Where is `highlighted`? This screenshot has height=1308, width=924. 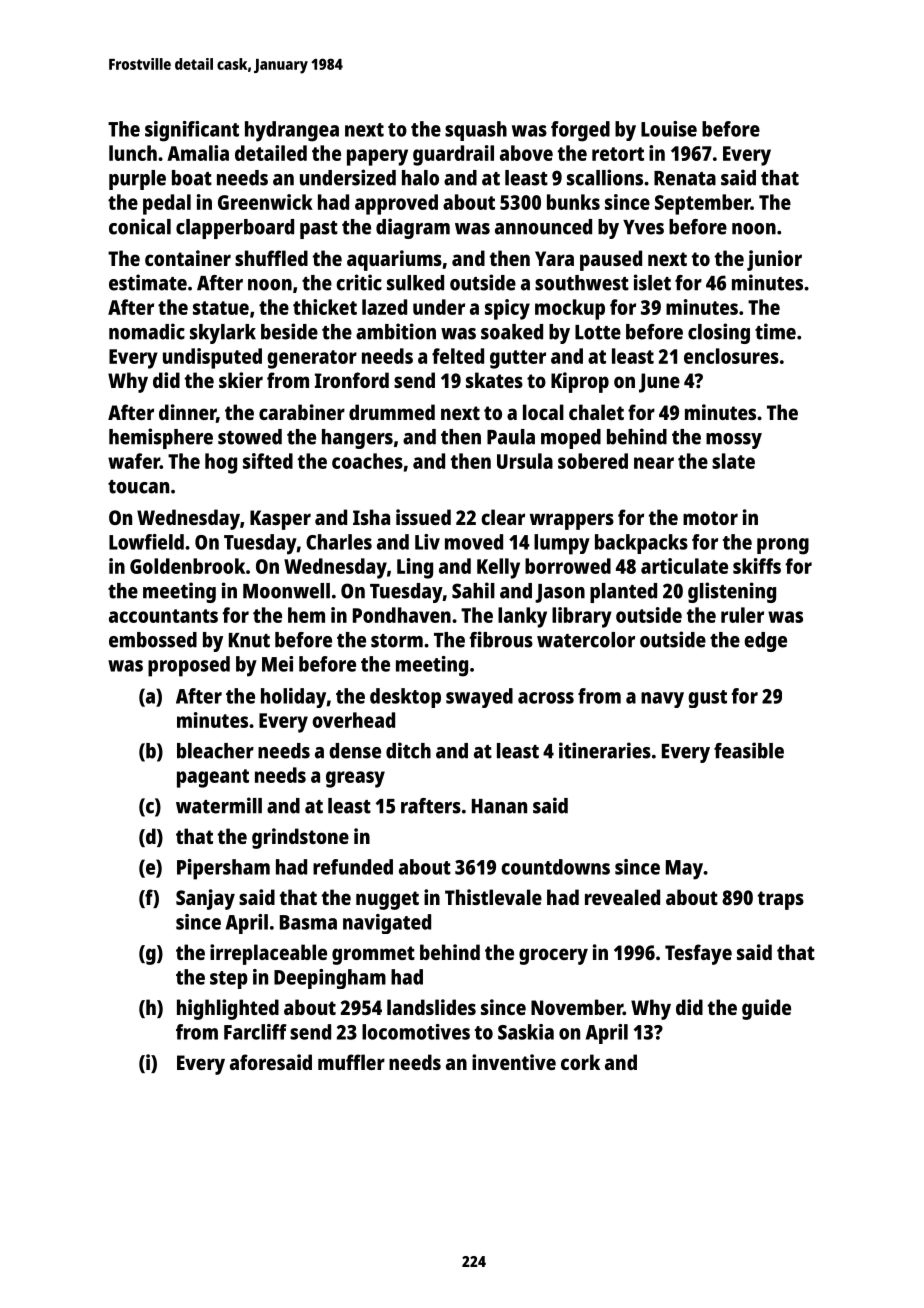 highlighted is located at coordinates (228, 1009).
